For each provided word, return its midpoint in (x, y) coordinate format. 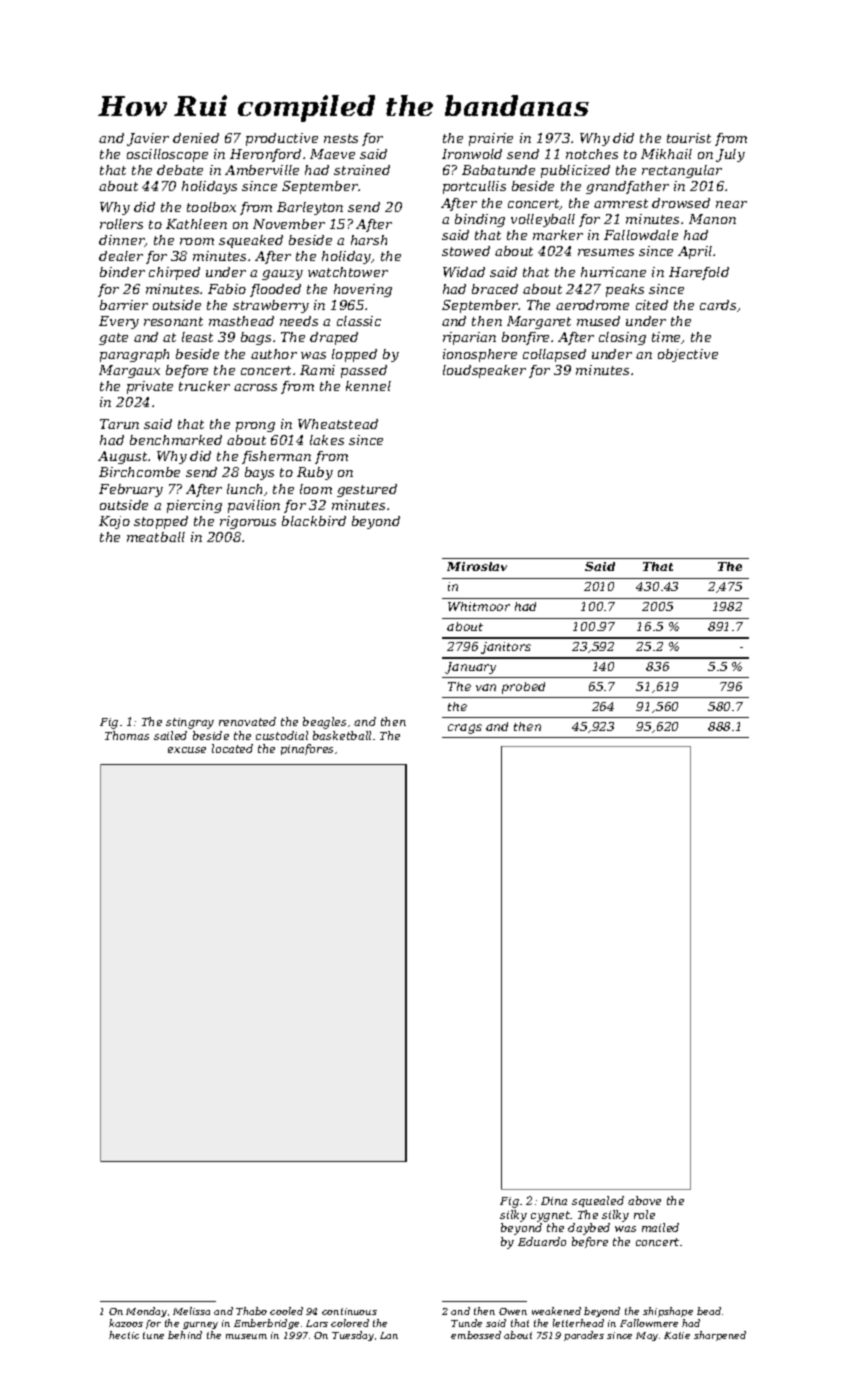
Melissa (191, 1311)
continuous (349, 1311)
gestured (367, 490)
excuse (187, 750)
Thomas (127, 735)
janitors (506, 648)
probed (523, 688)
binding (480, 220)
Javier (148, 139)
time (667, 338)
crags (465, 729)
